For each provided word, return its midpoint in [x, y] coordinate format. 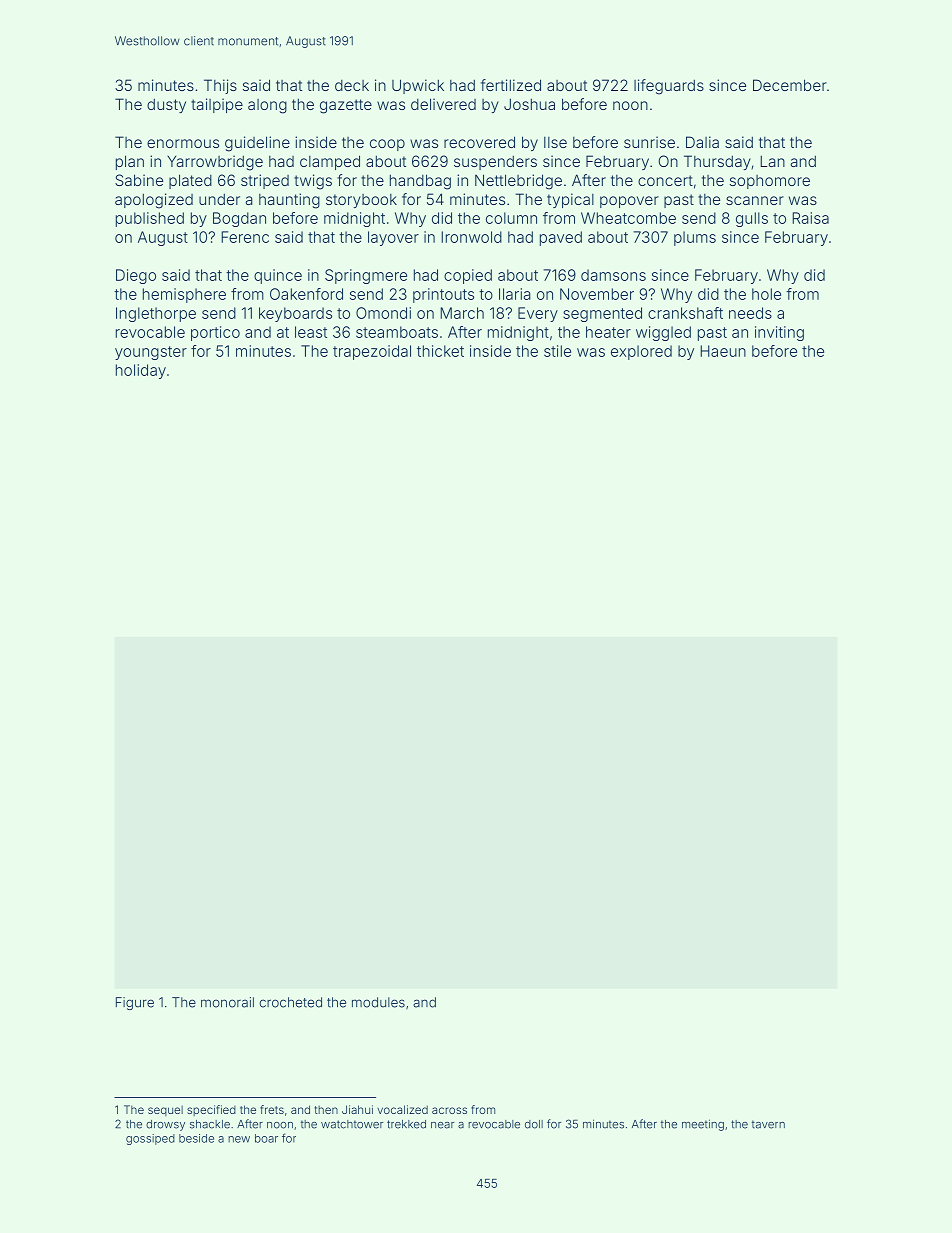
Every [538, 314]
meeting [703, 1125]
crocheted [291, 1002]
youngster [151, 353]
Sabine [139, 180]
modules [378, 1002]
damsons [613, 275]
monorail [227, 1002]
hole [766, 294]
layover [393, 238]
